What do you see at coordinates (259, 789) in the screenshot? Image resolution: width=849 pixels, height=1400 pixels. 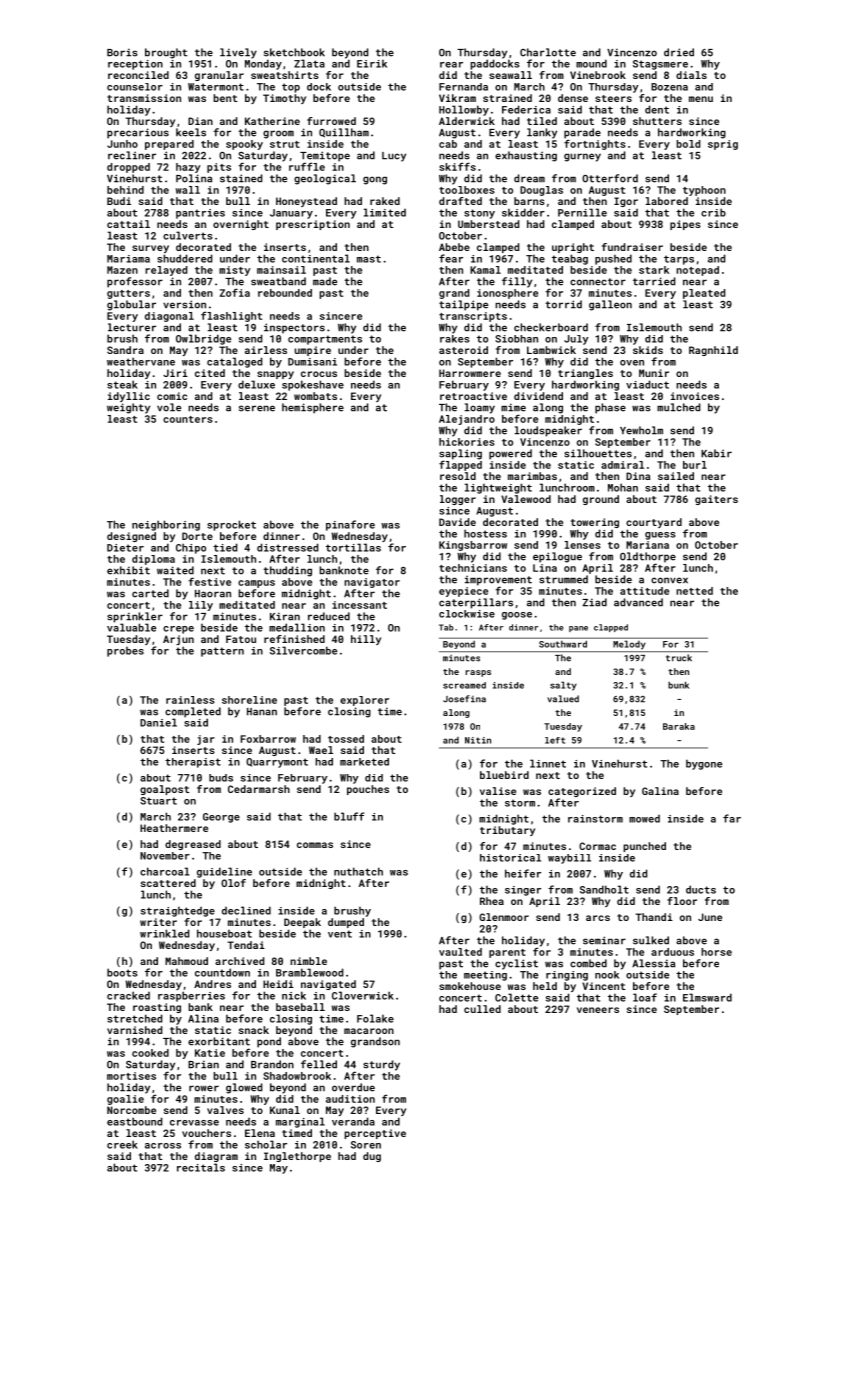 I see `Cedarmarsh` at bounding box center [259, 789].
